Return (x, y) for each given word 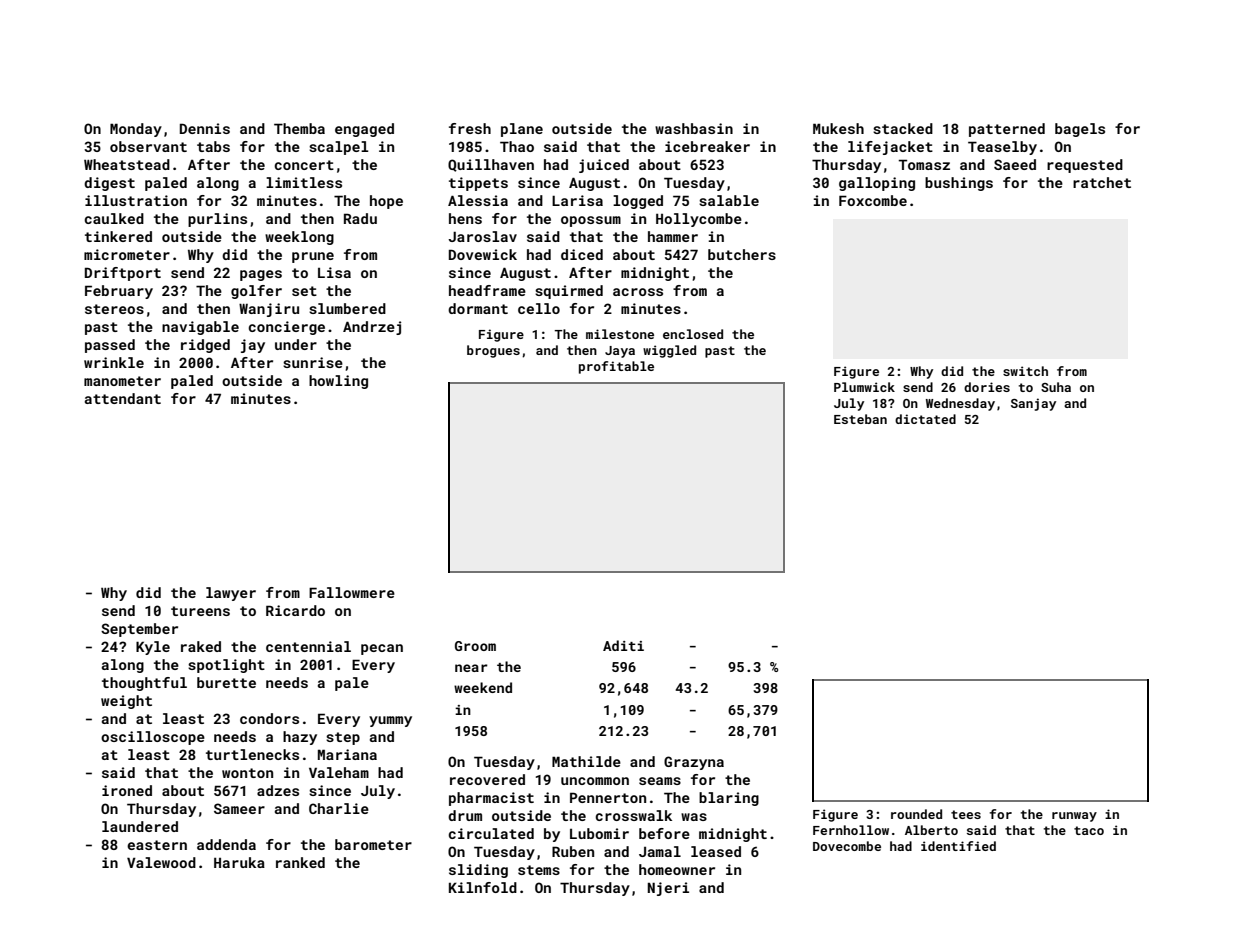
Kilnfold (483, 887)
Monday (136, 130)
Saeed (1015, 164)
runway (1074, 817)
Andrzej (372, 328)
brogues (493, 351)
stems (539, 870)
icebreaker (707, 146)
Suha (1056, 387)
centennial (308, 646)
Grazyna (694, 763)
